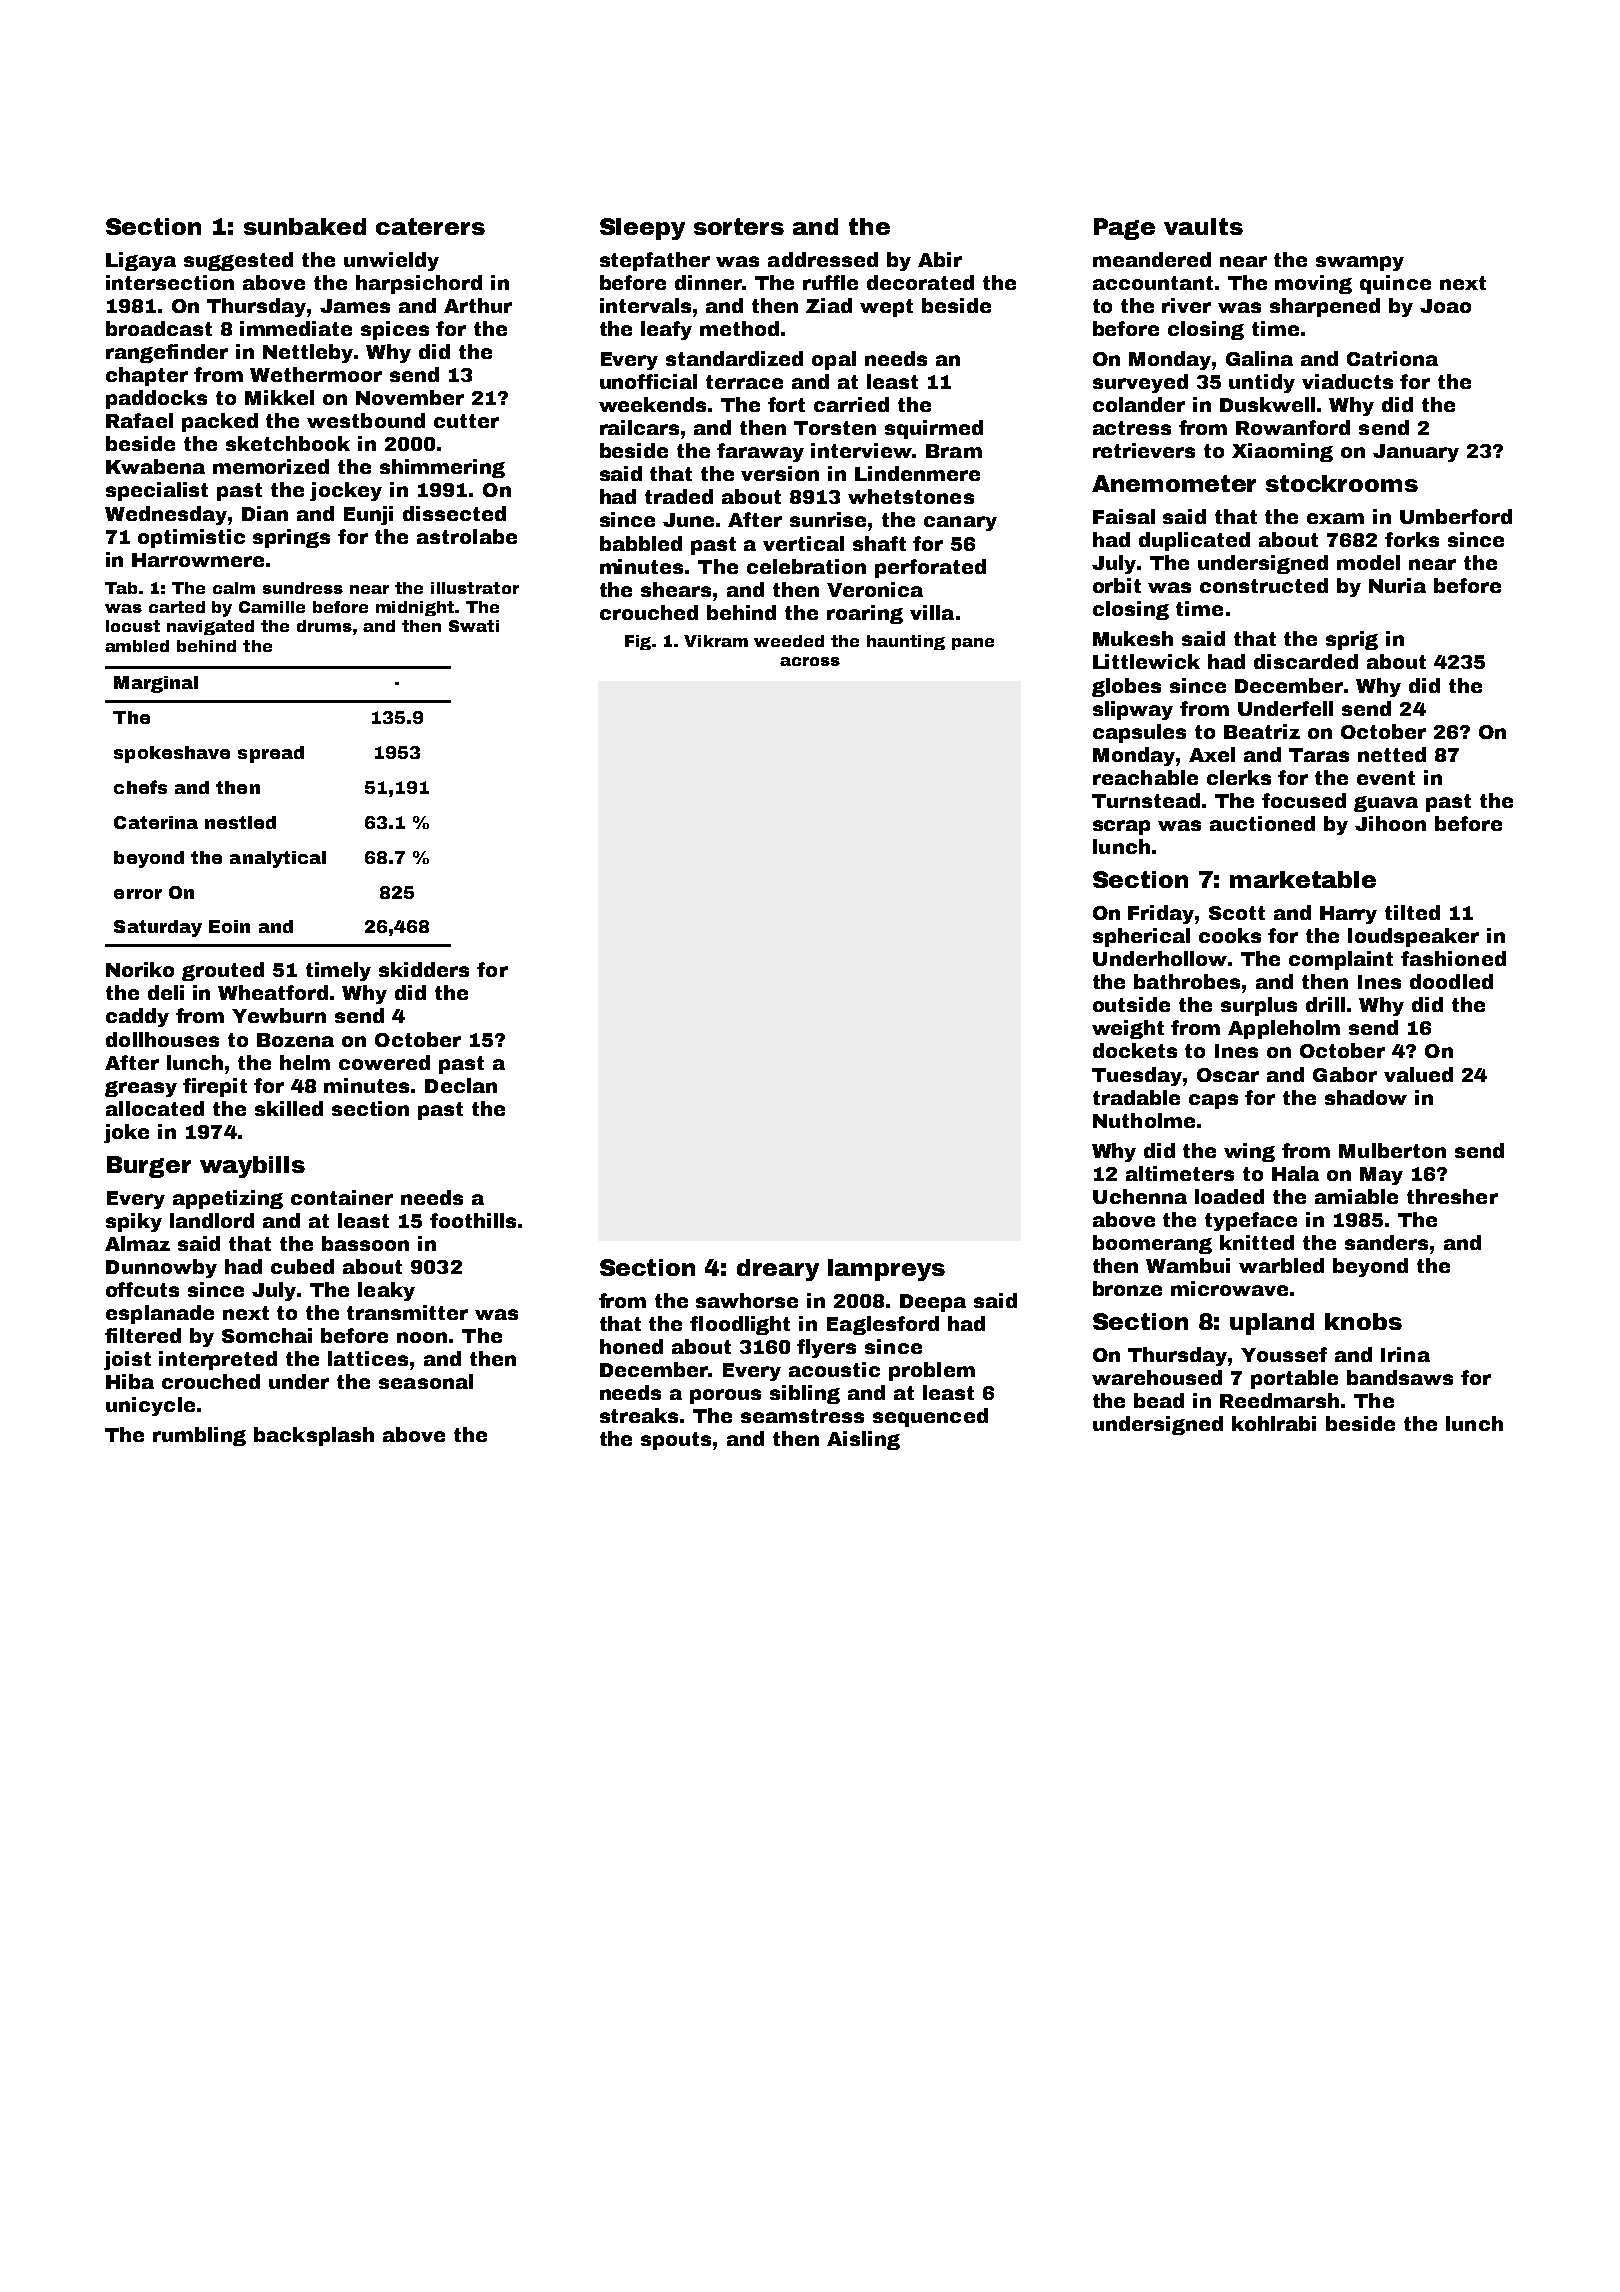  Describe the element at coordinates (940, 259) in the page. I see `Abir` at that location.
